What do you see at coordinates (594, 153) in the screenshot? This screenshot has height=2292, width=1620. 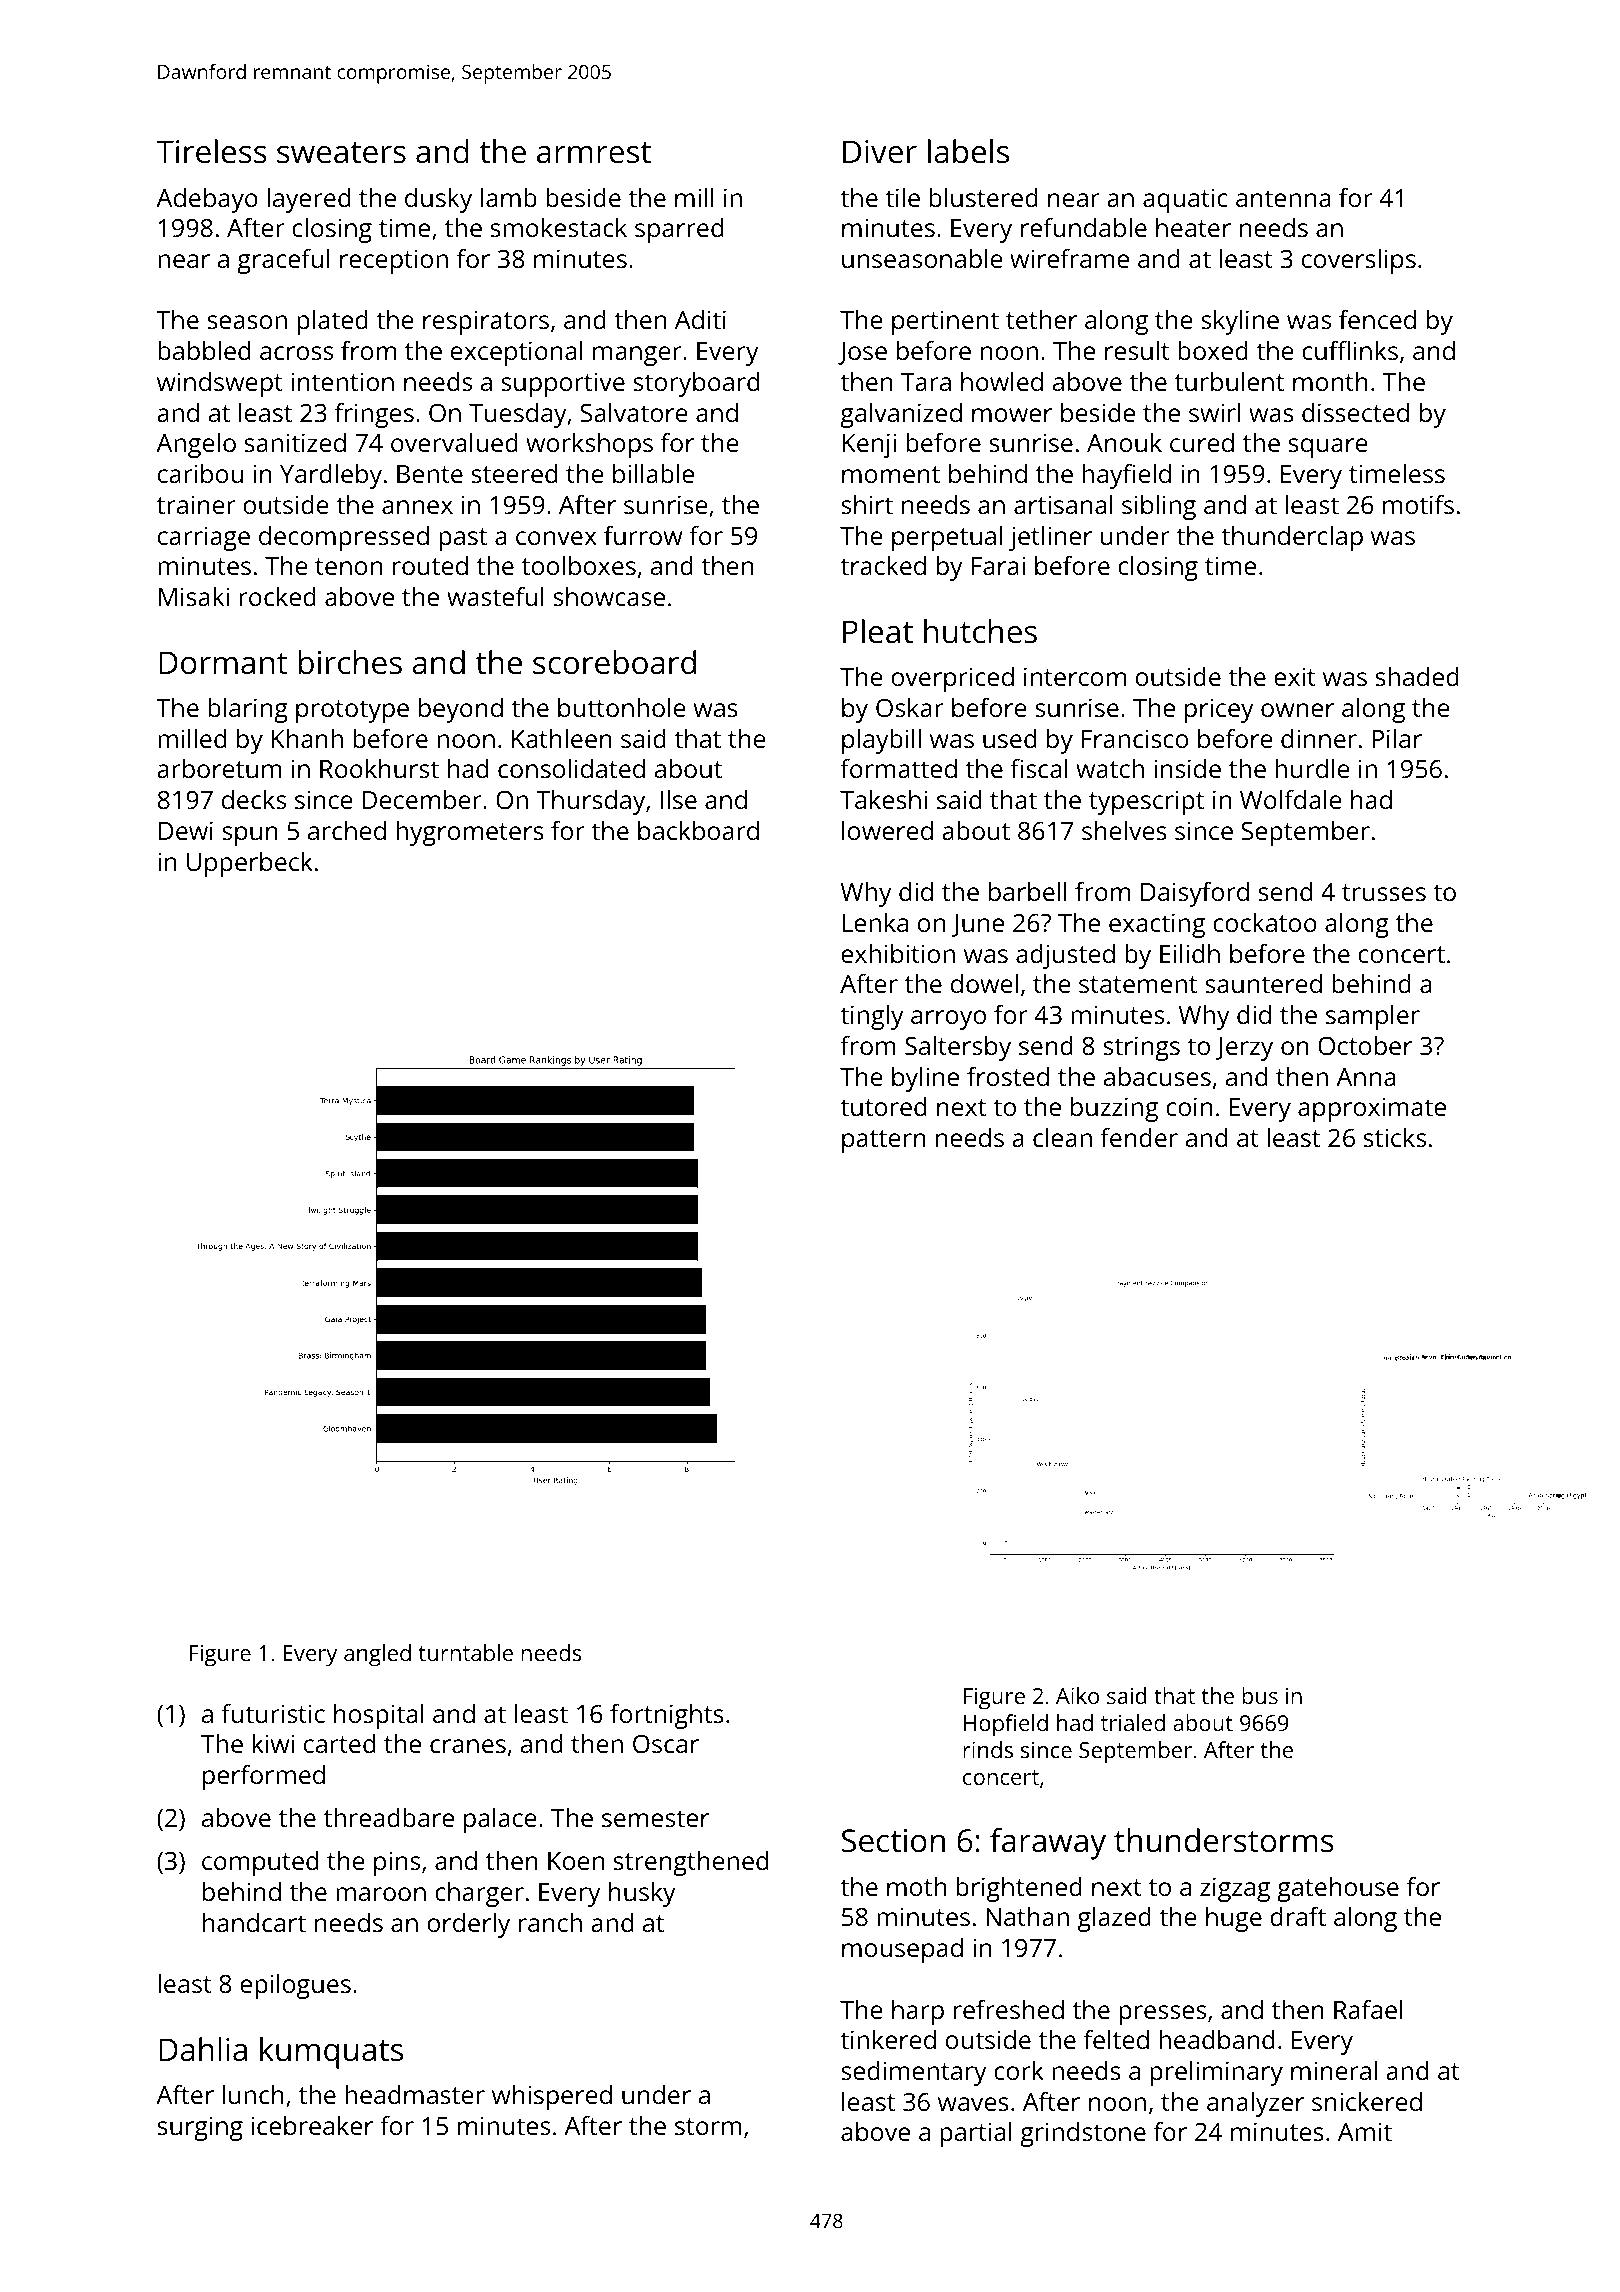 I see `armrest` at bounding box center [594, 153].
